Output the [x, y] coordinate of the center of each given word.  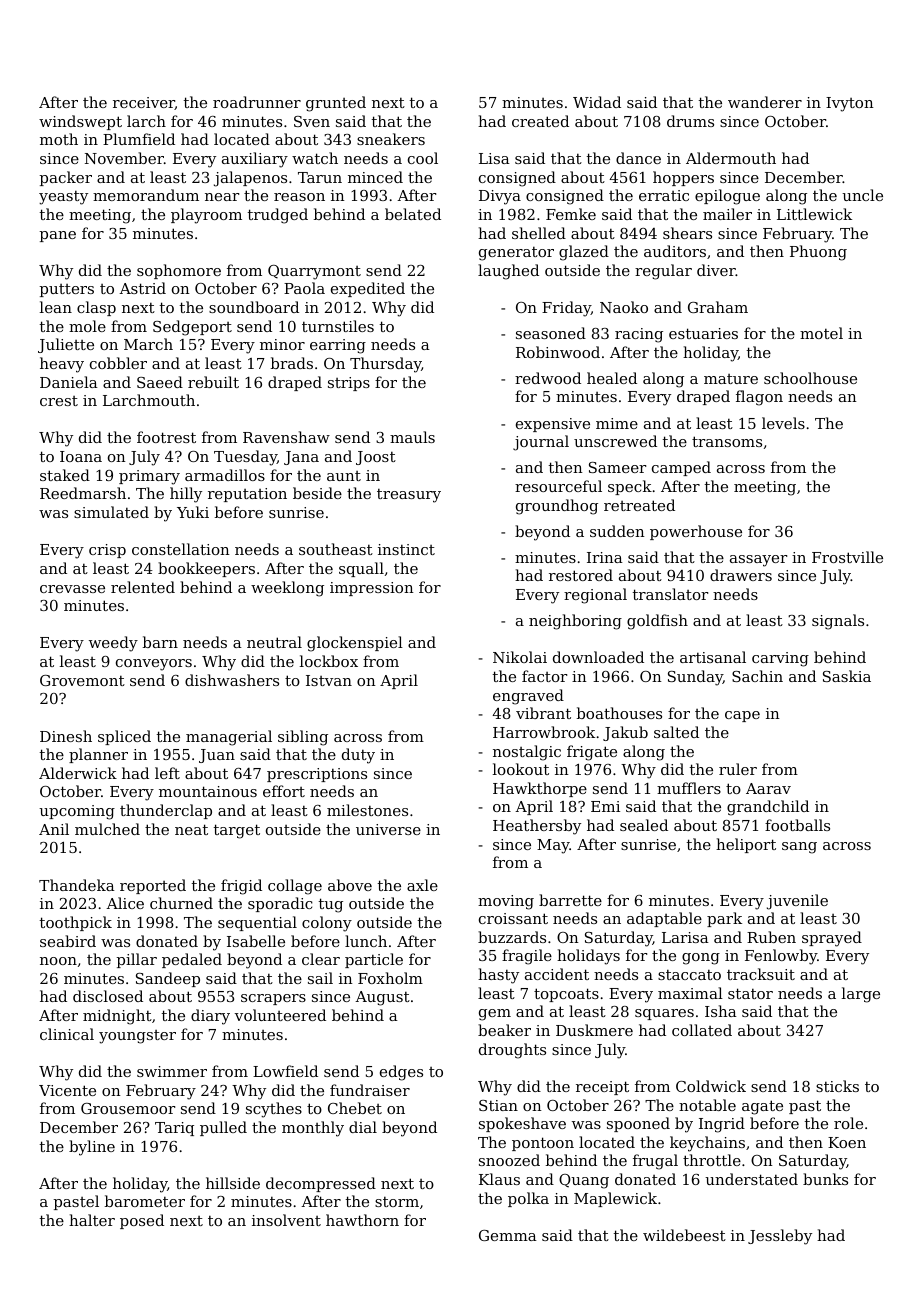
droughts [512, 1051]
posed [142, 1221]
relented [143, 587]
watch [315, 158]
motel [821, 333]
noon [58, 961]
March [148, 344]
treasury [409, 495]
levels [783, 423]
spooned [638, 1124]
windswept [80, 122]
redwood [548, 378]
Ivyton [850, 104]
